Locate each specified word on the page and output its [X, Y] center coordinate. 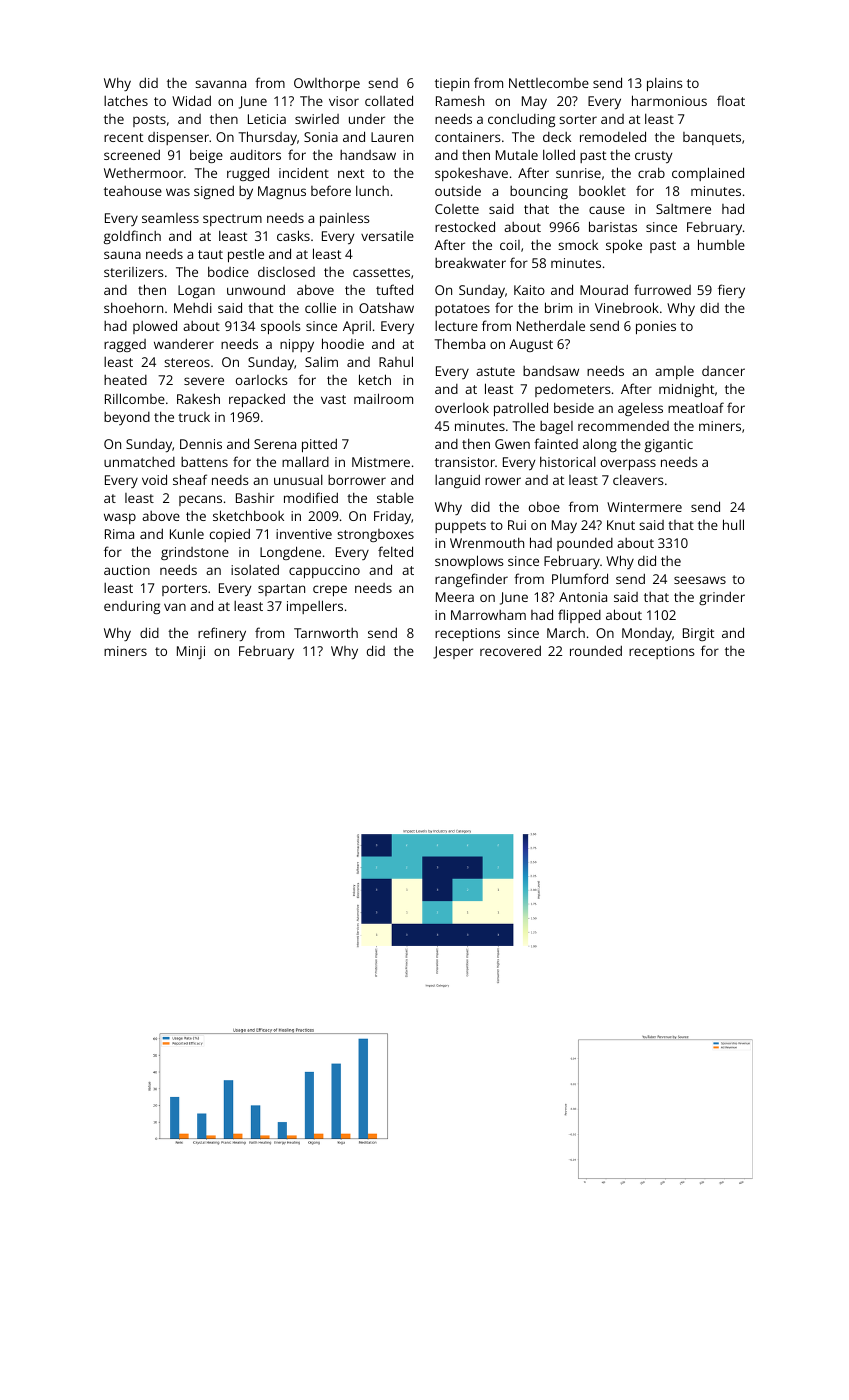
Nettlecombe [549, 83]
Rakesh [198, 398]
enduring [132, 607]
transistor [465, 462]
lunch [372, 190]
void [154, 479]
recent [123, 137]
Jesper [453, 652]
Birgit [698, 634]
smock [578, 245]
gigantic [669, 445]
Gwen [512, 444]
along [600, 445]
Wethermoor [144, 173]
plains [664, 84]
